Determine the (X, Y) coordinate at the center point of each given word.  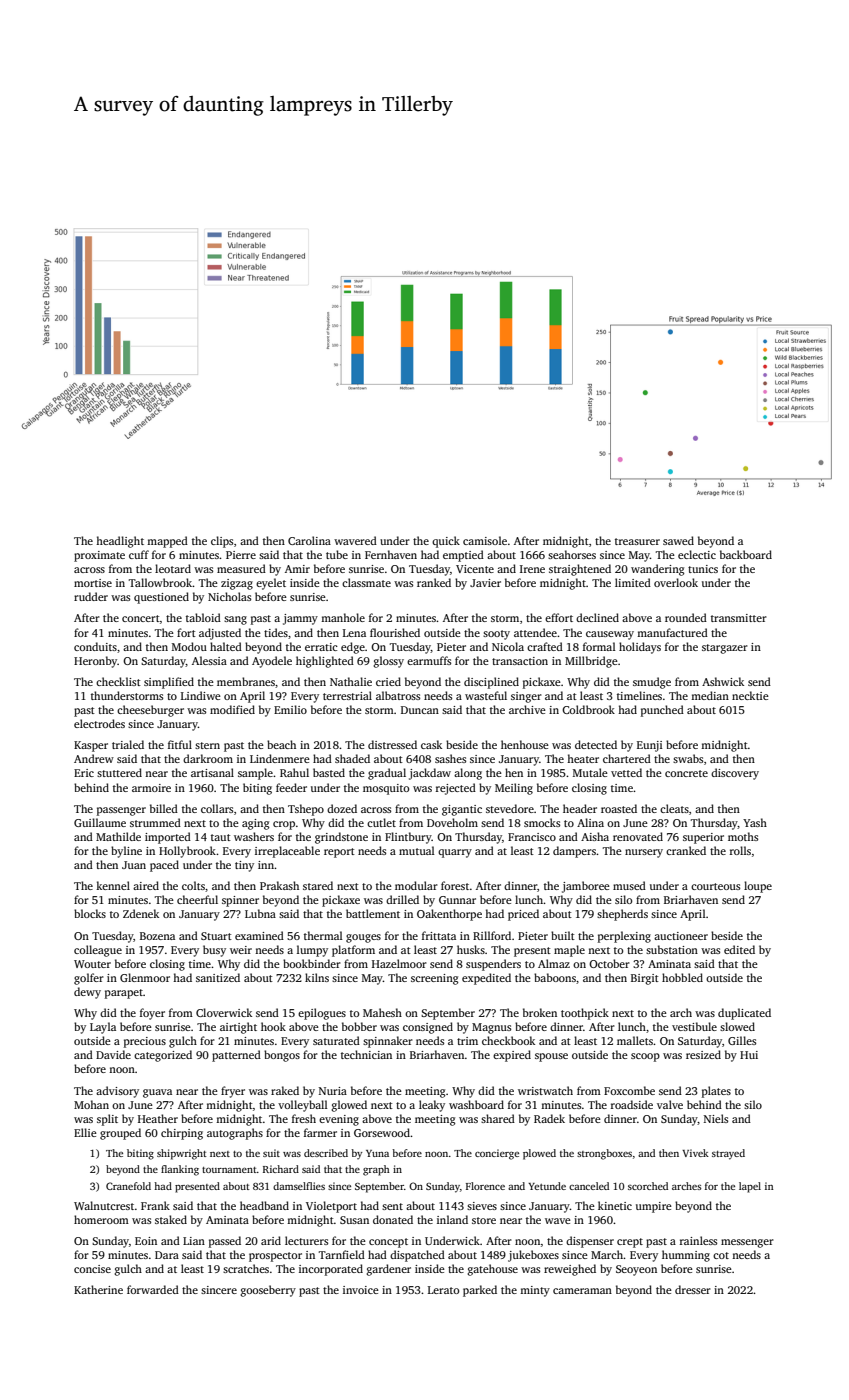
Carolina (309, 540)
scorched (648, 1186)
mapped (167, 542)
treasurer (637, 541)
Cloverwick (224, 1012)
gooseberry (268, 1291)
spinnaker (388, 1042)
